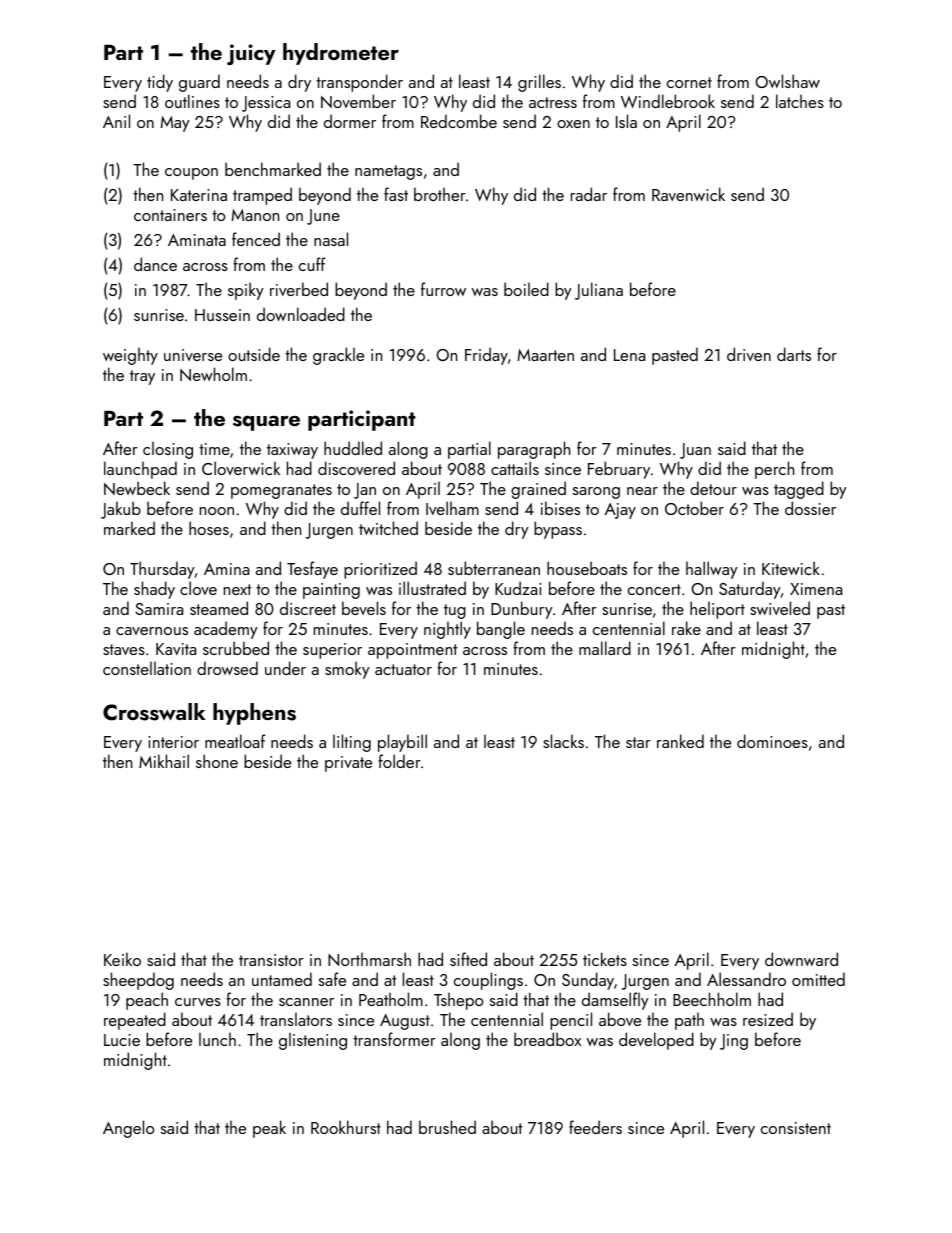  What do you see at coordinates (164, 761) in the screenshot?
I see `Mikhail` at bounding box center [164, 761].
